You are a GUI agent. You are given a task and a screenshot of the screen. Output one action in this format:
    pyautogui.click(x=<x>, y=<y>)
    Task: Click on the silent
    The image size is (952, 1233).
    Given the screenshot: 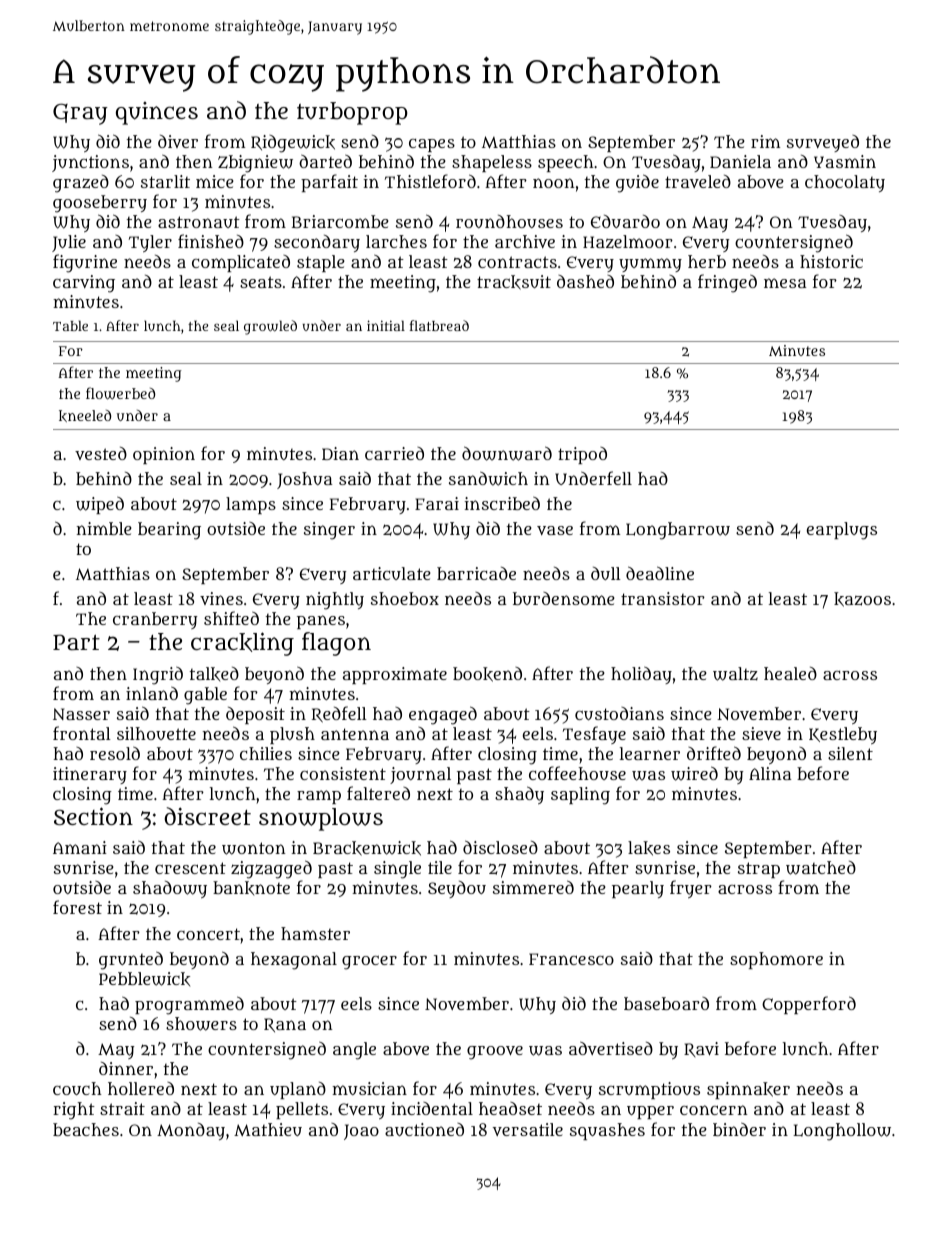 What is the action you would take?
    pyautogui.click(x=850, y=753)
